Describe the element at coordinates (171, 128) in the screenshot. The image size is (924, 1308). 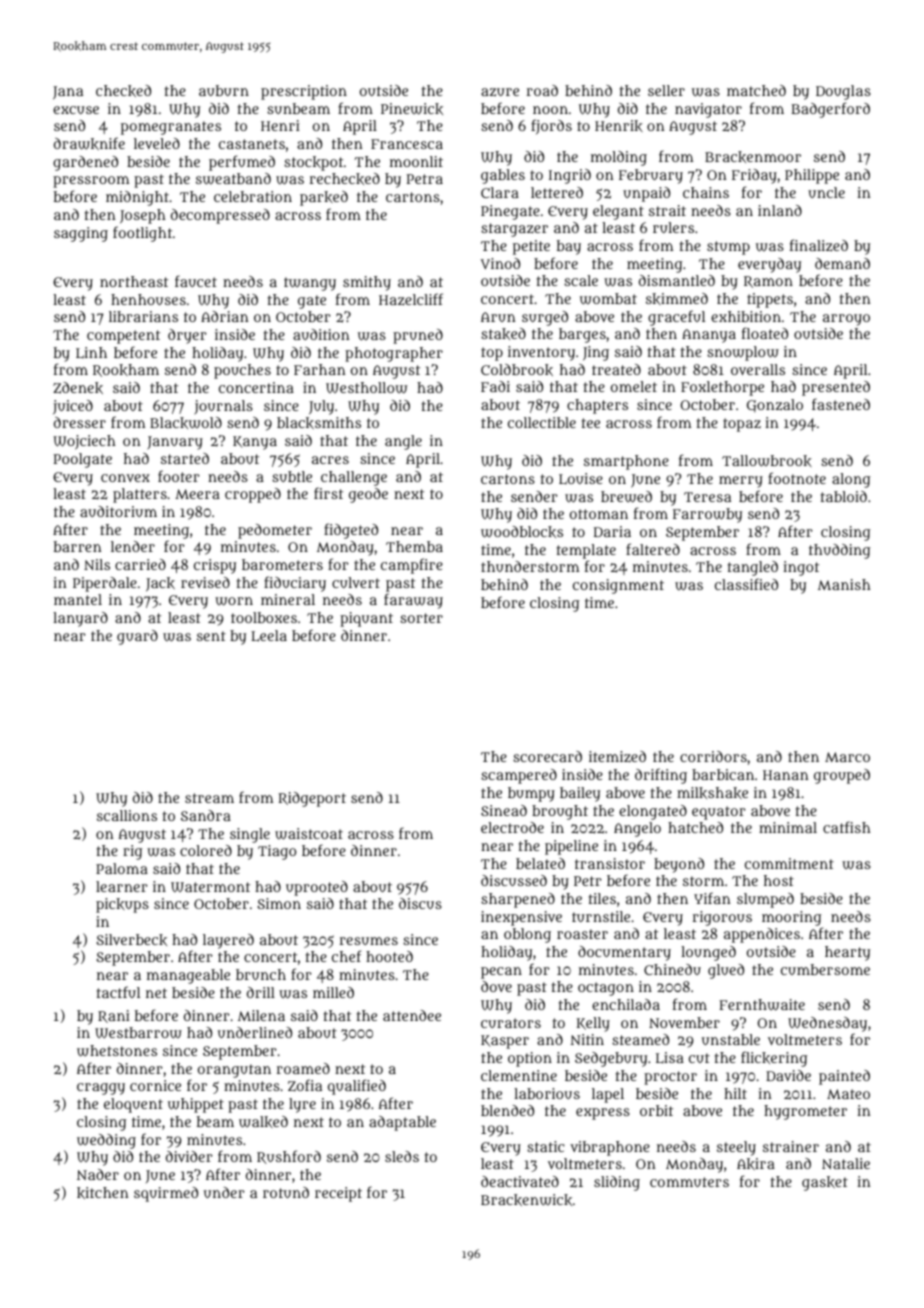
I see `pomegranates` at that location.
